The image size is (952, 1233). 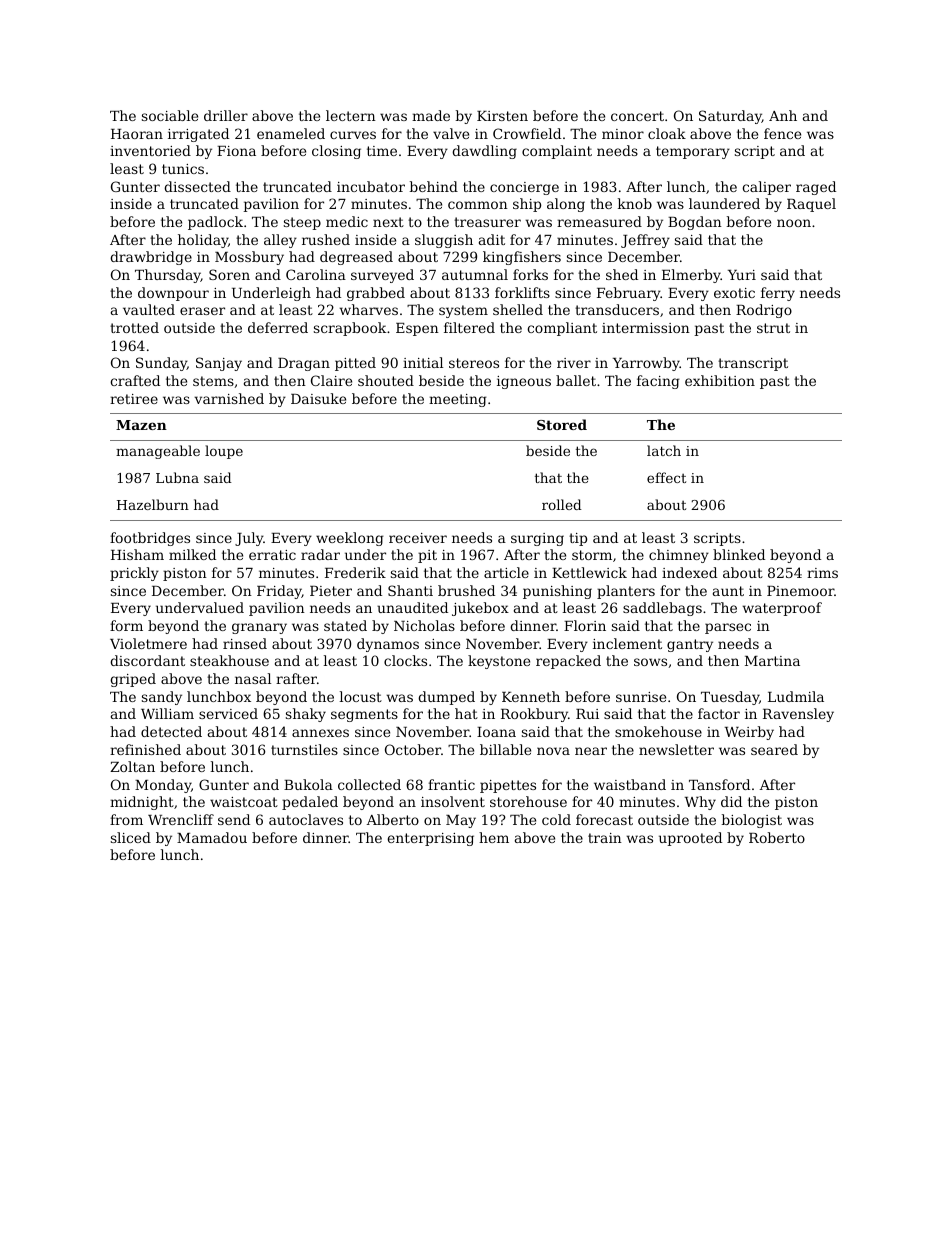 What do you see at coordinates (215, 223) in the document?
I see `padlock` at bounding box center [215, 223].
